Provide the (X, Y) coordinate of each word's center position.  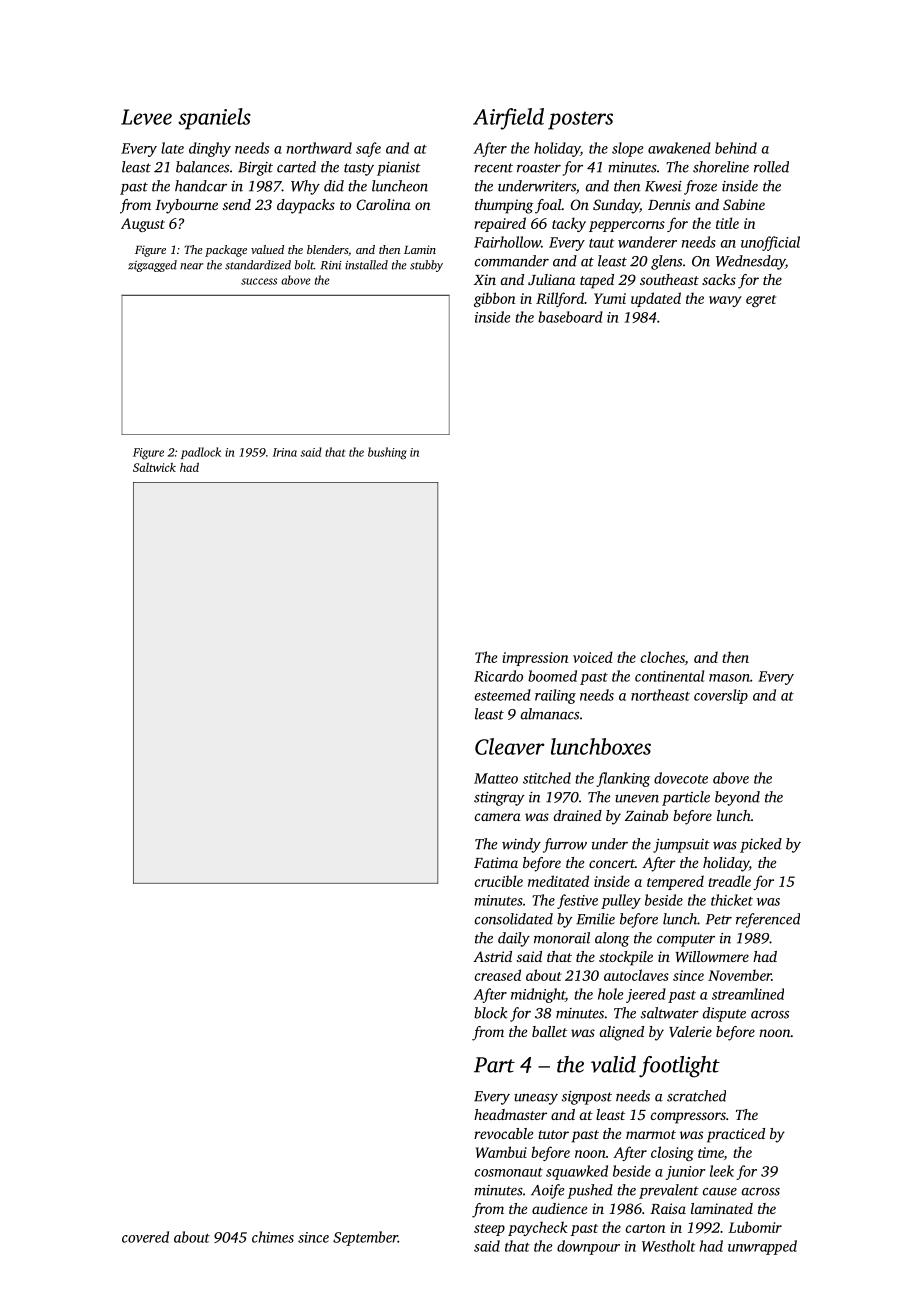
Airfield (508, 119)
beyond (737, 798)
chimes (273, 1237)
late (172, 148)
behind (736, 148)
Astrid (492, 956)
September (365, 1238)
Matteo (496, 778)
